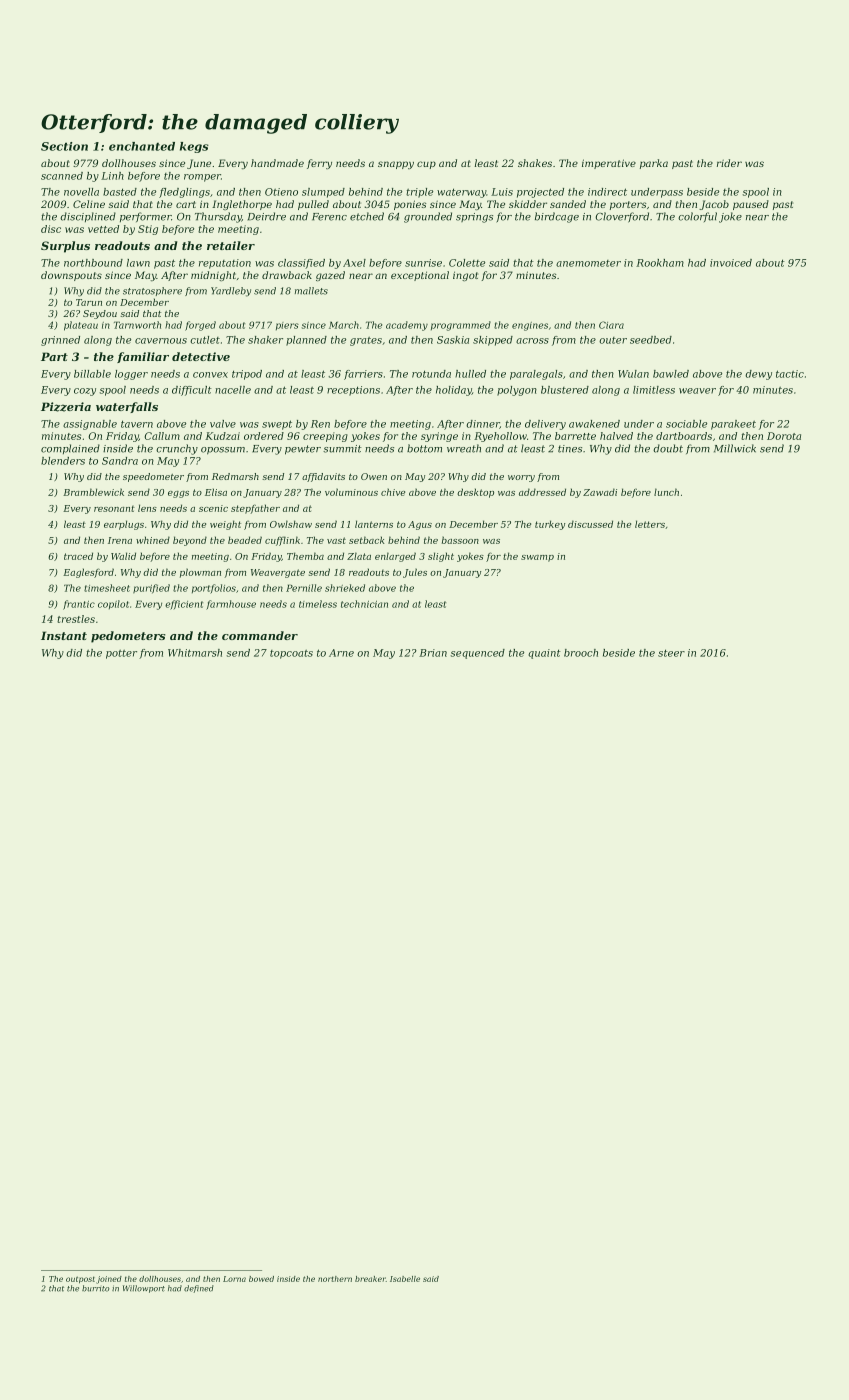 The image size is (849, 1400). I want to click on topcoats, so click(291, 654).
